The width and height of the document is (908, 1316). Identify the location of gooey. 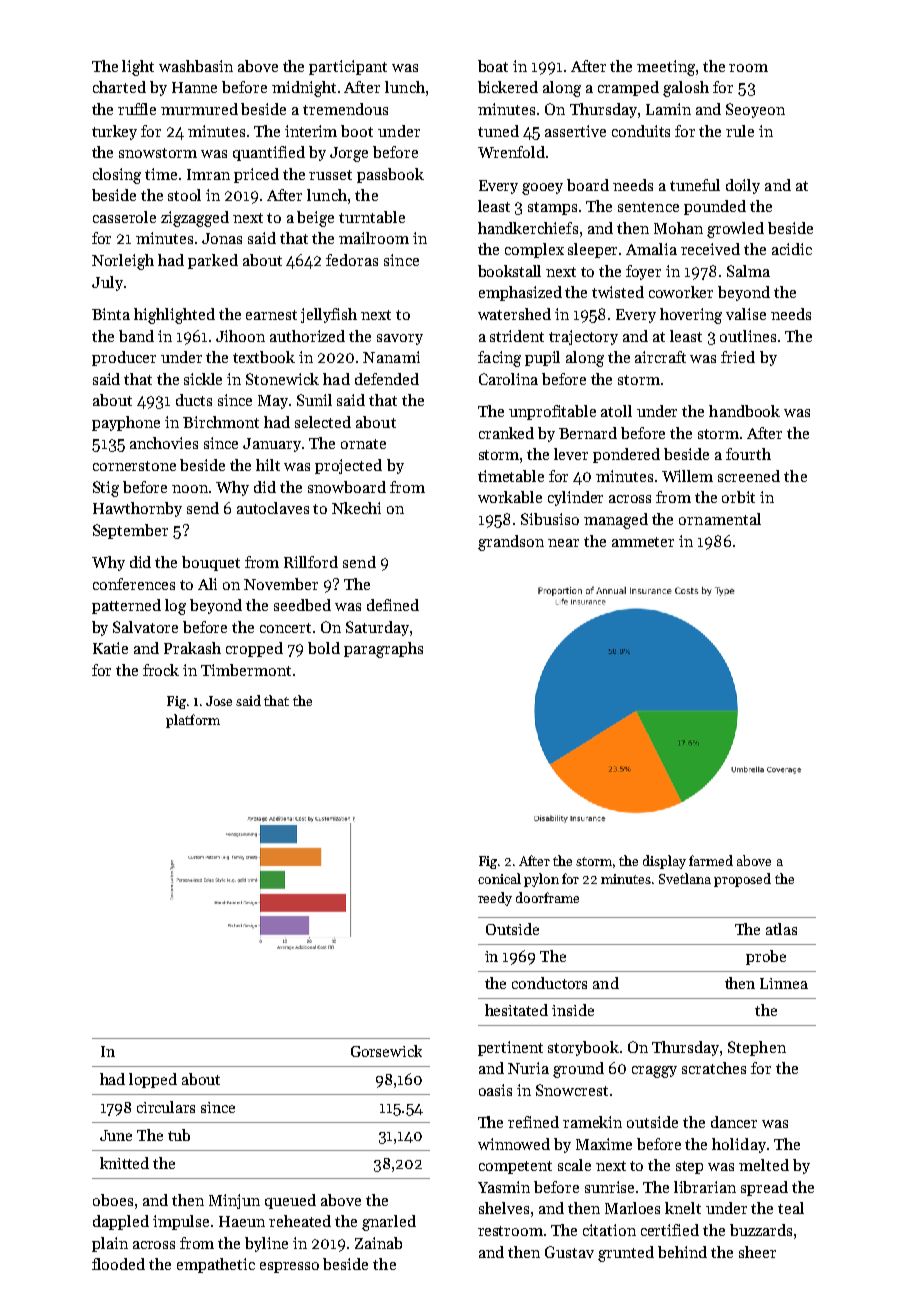
(542, 189).
